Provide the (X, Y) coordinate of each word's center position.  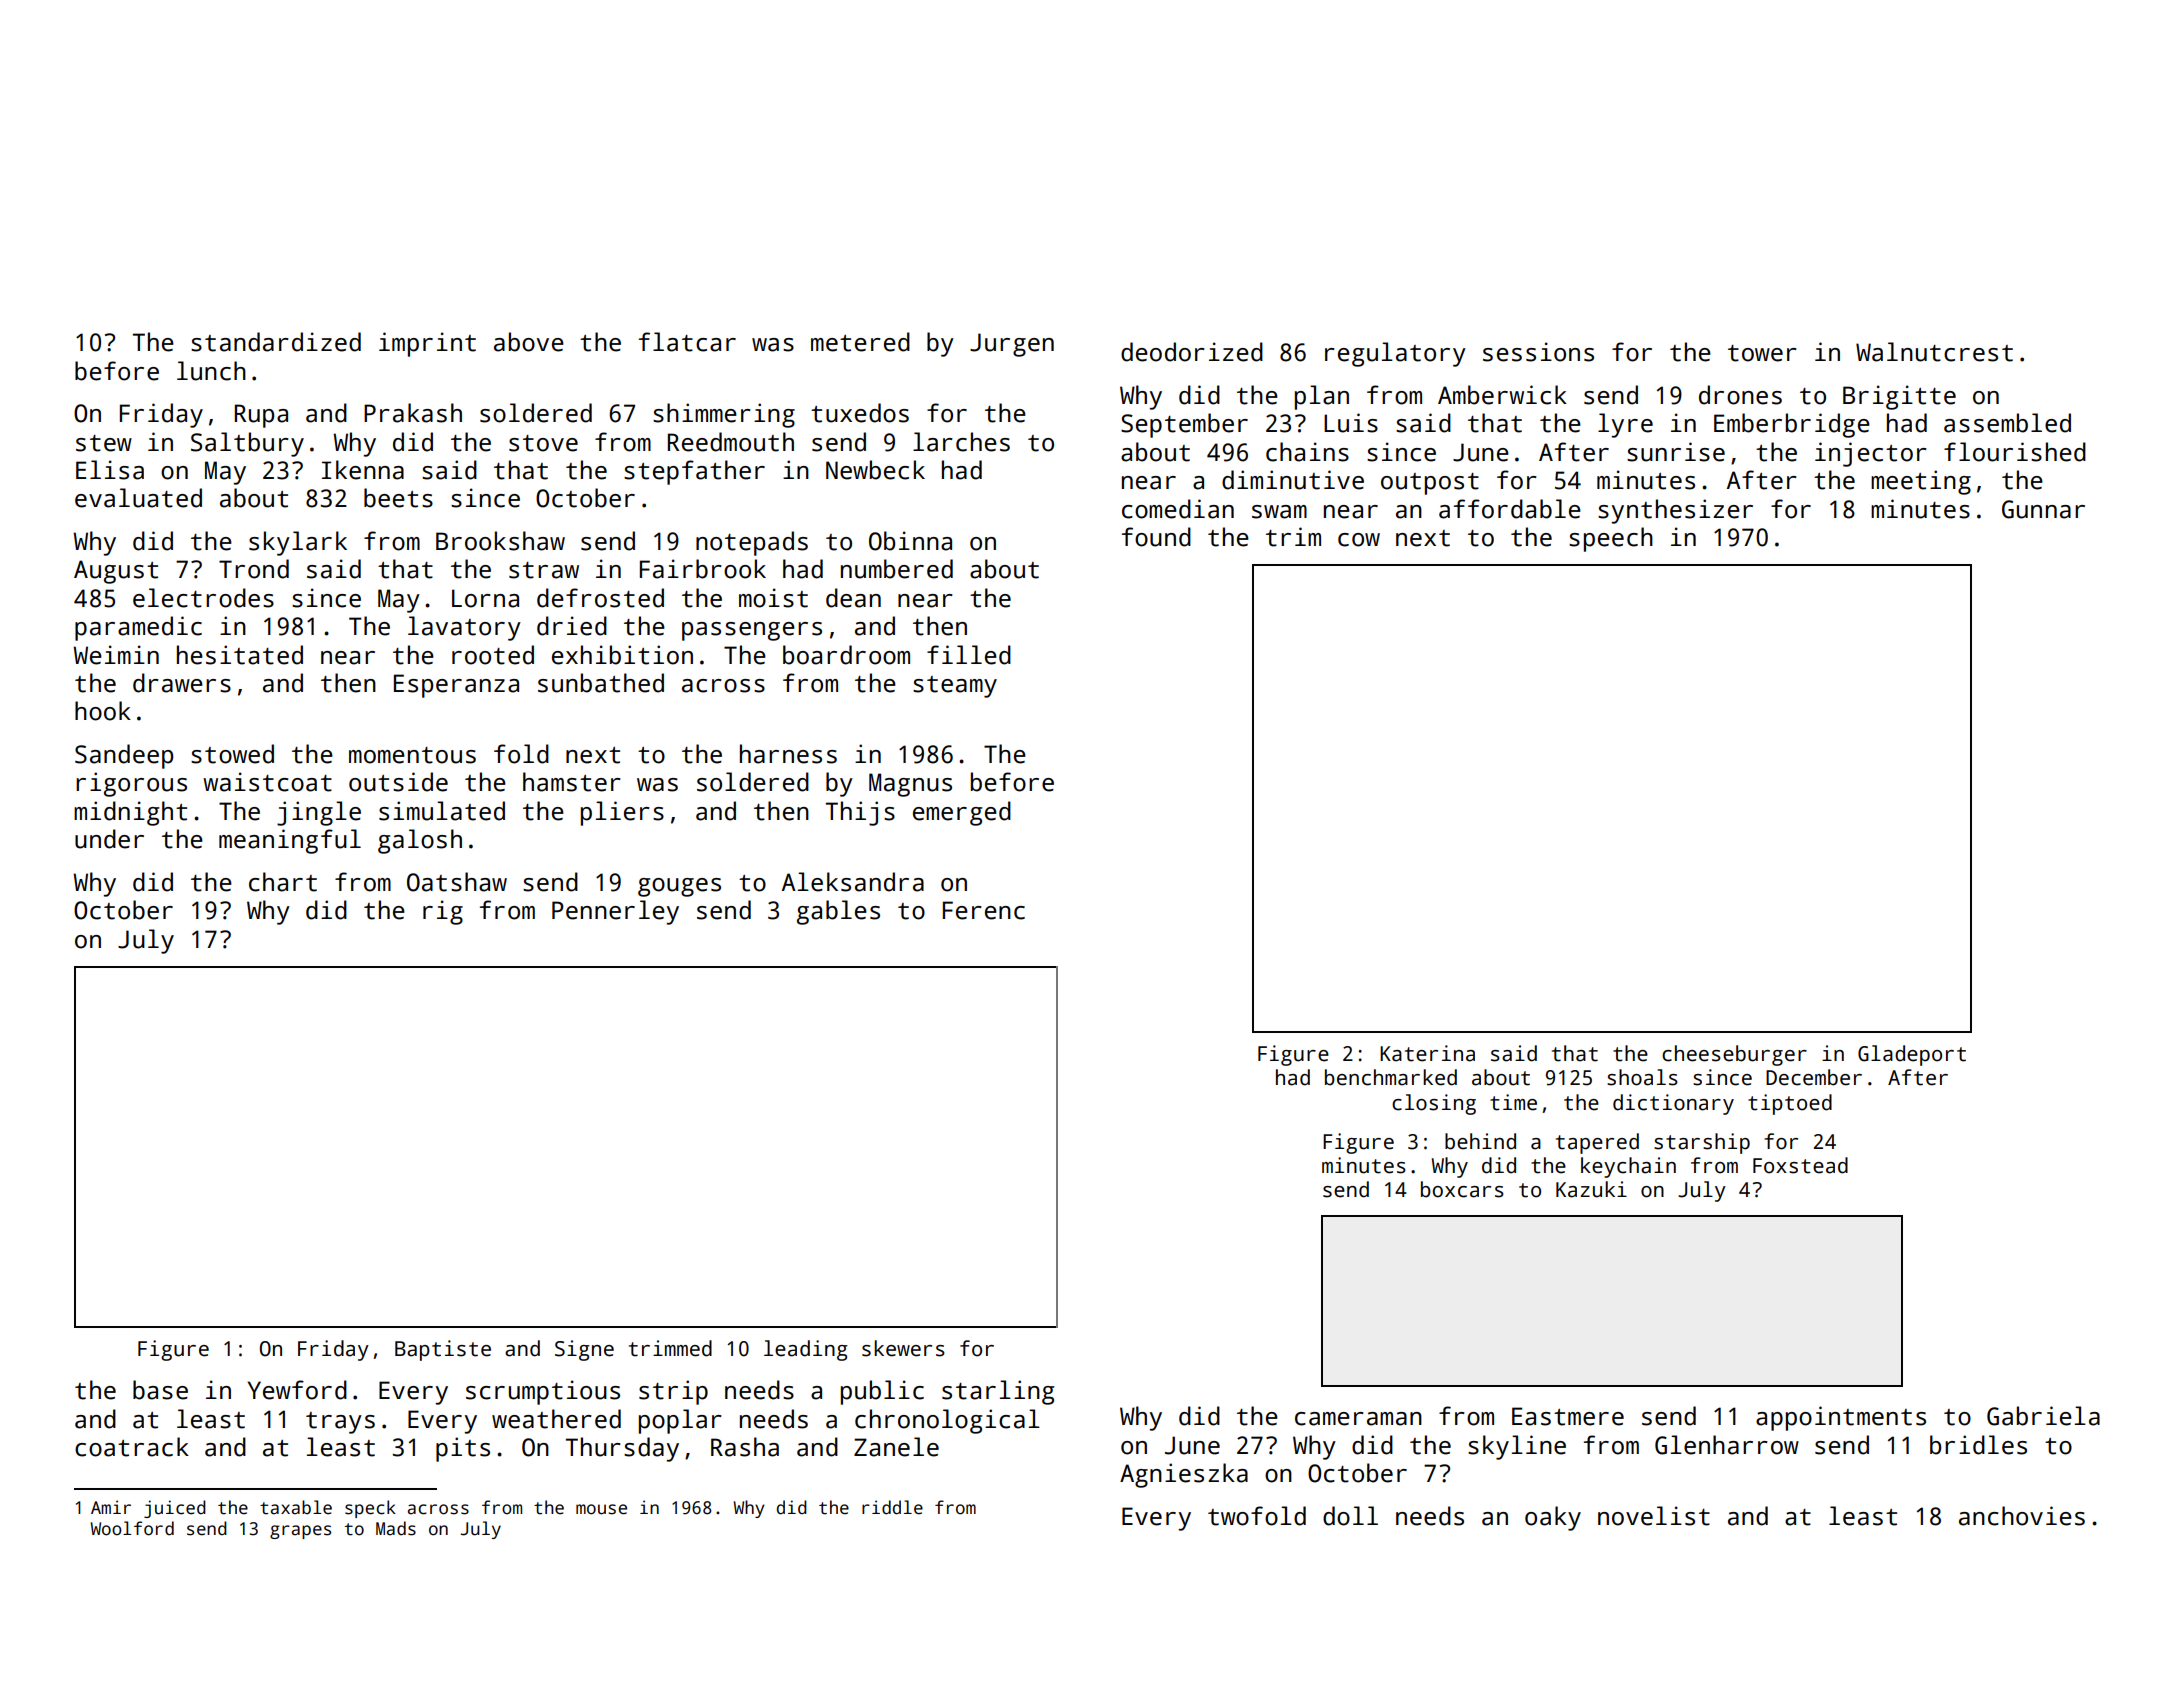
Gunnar (2043, 509)
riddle (892, 1507)
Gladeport (1912, 1055)
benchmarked (1391, 1077)
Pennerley (615, 912)
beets (398, 498)
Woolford (132, 1528)
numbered (897, 569)
